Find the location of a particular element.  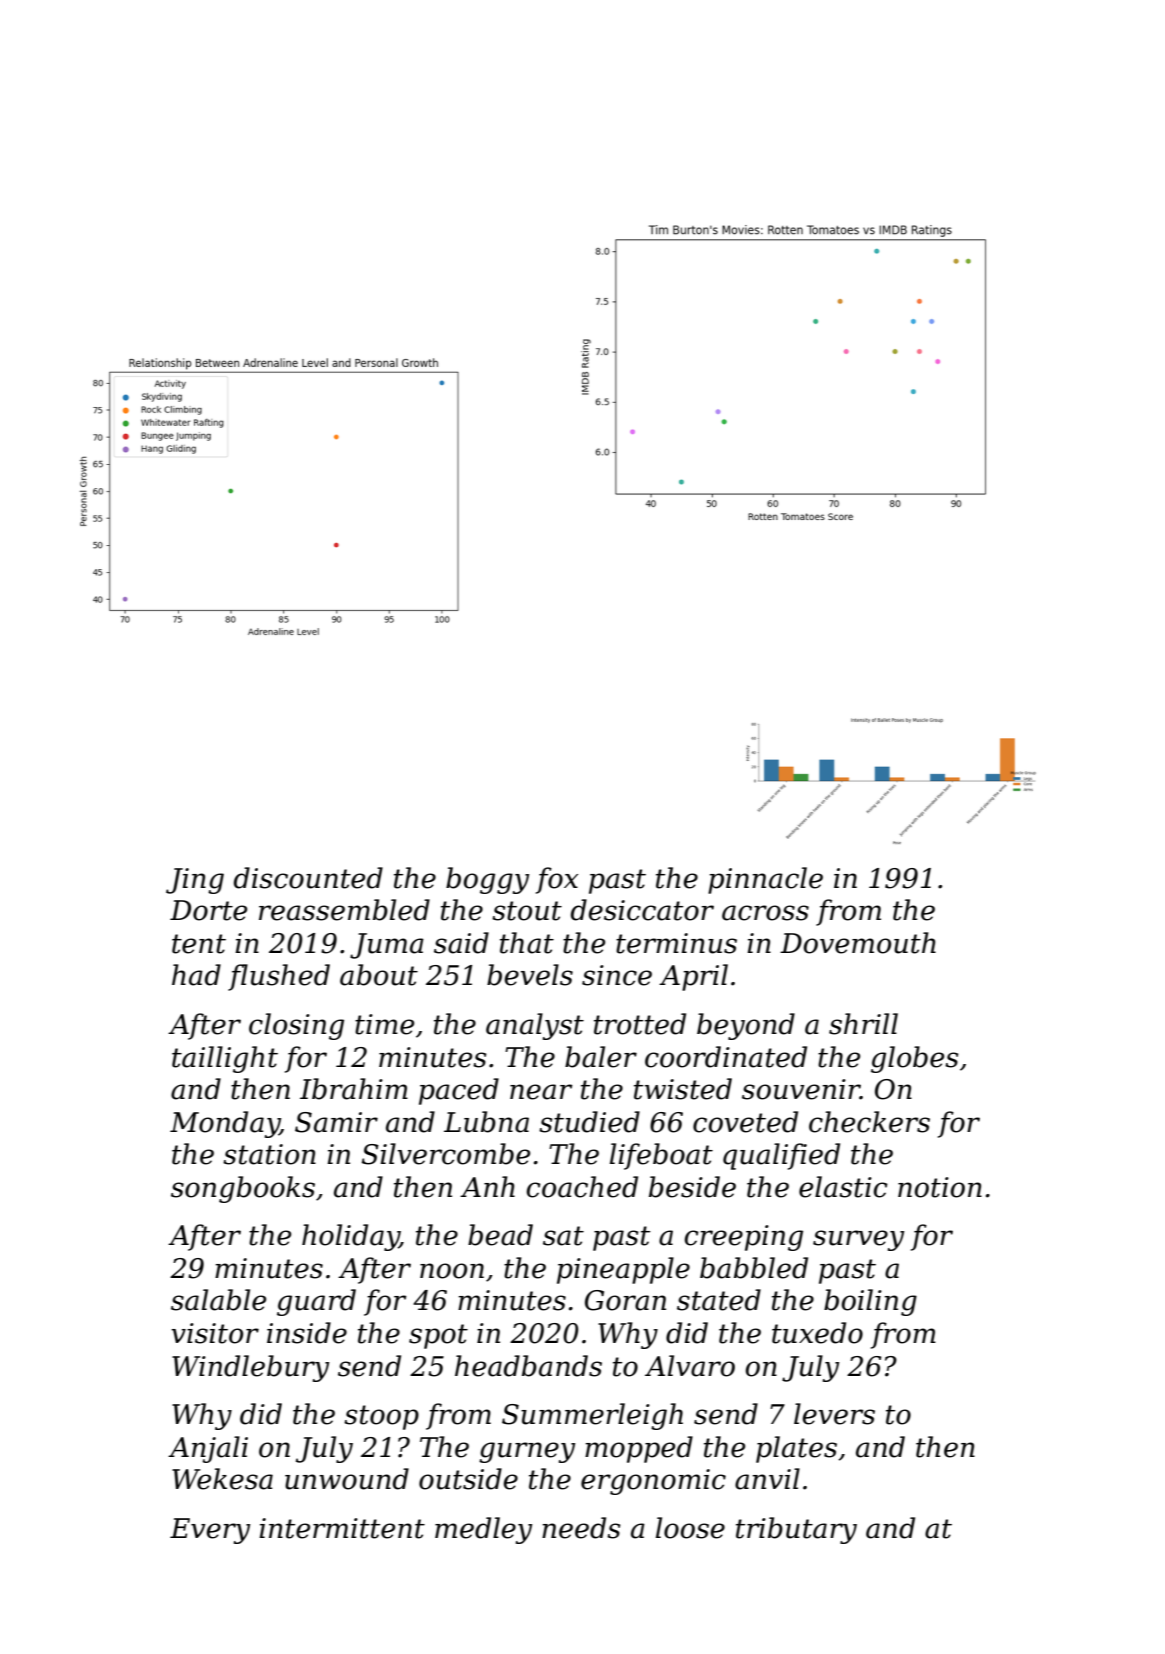

unwound is located at coordinates (347, 1479).
